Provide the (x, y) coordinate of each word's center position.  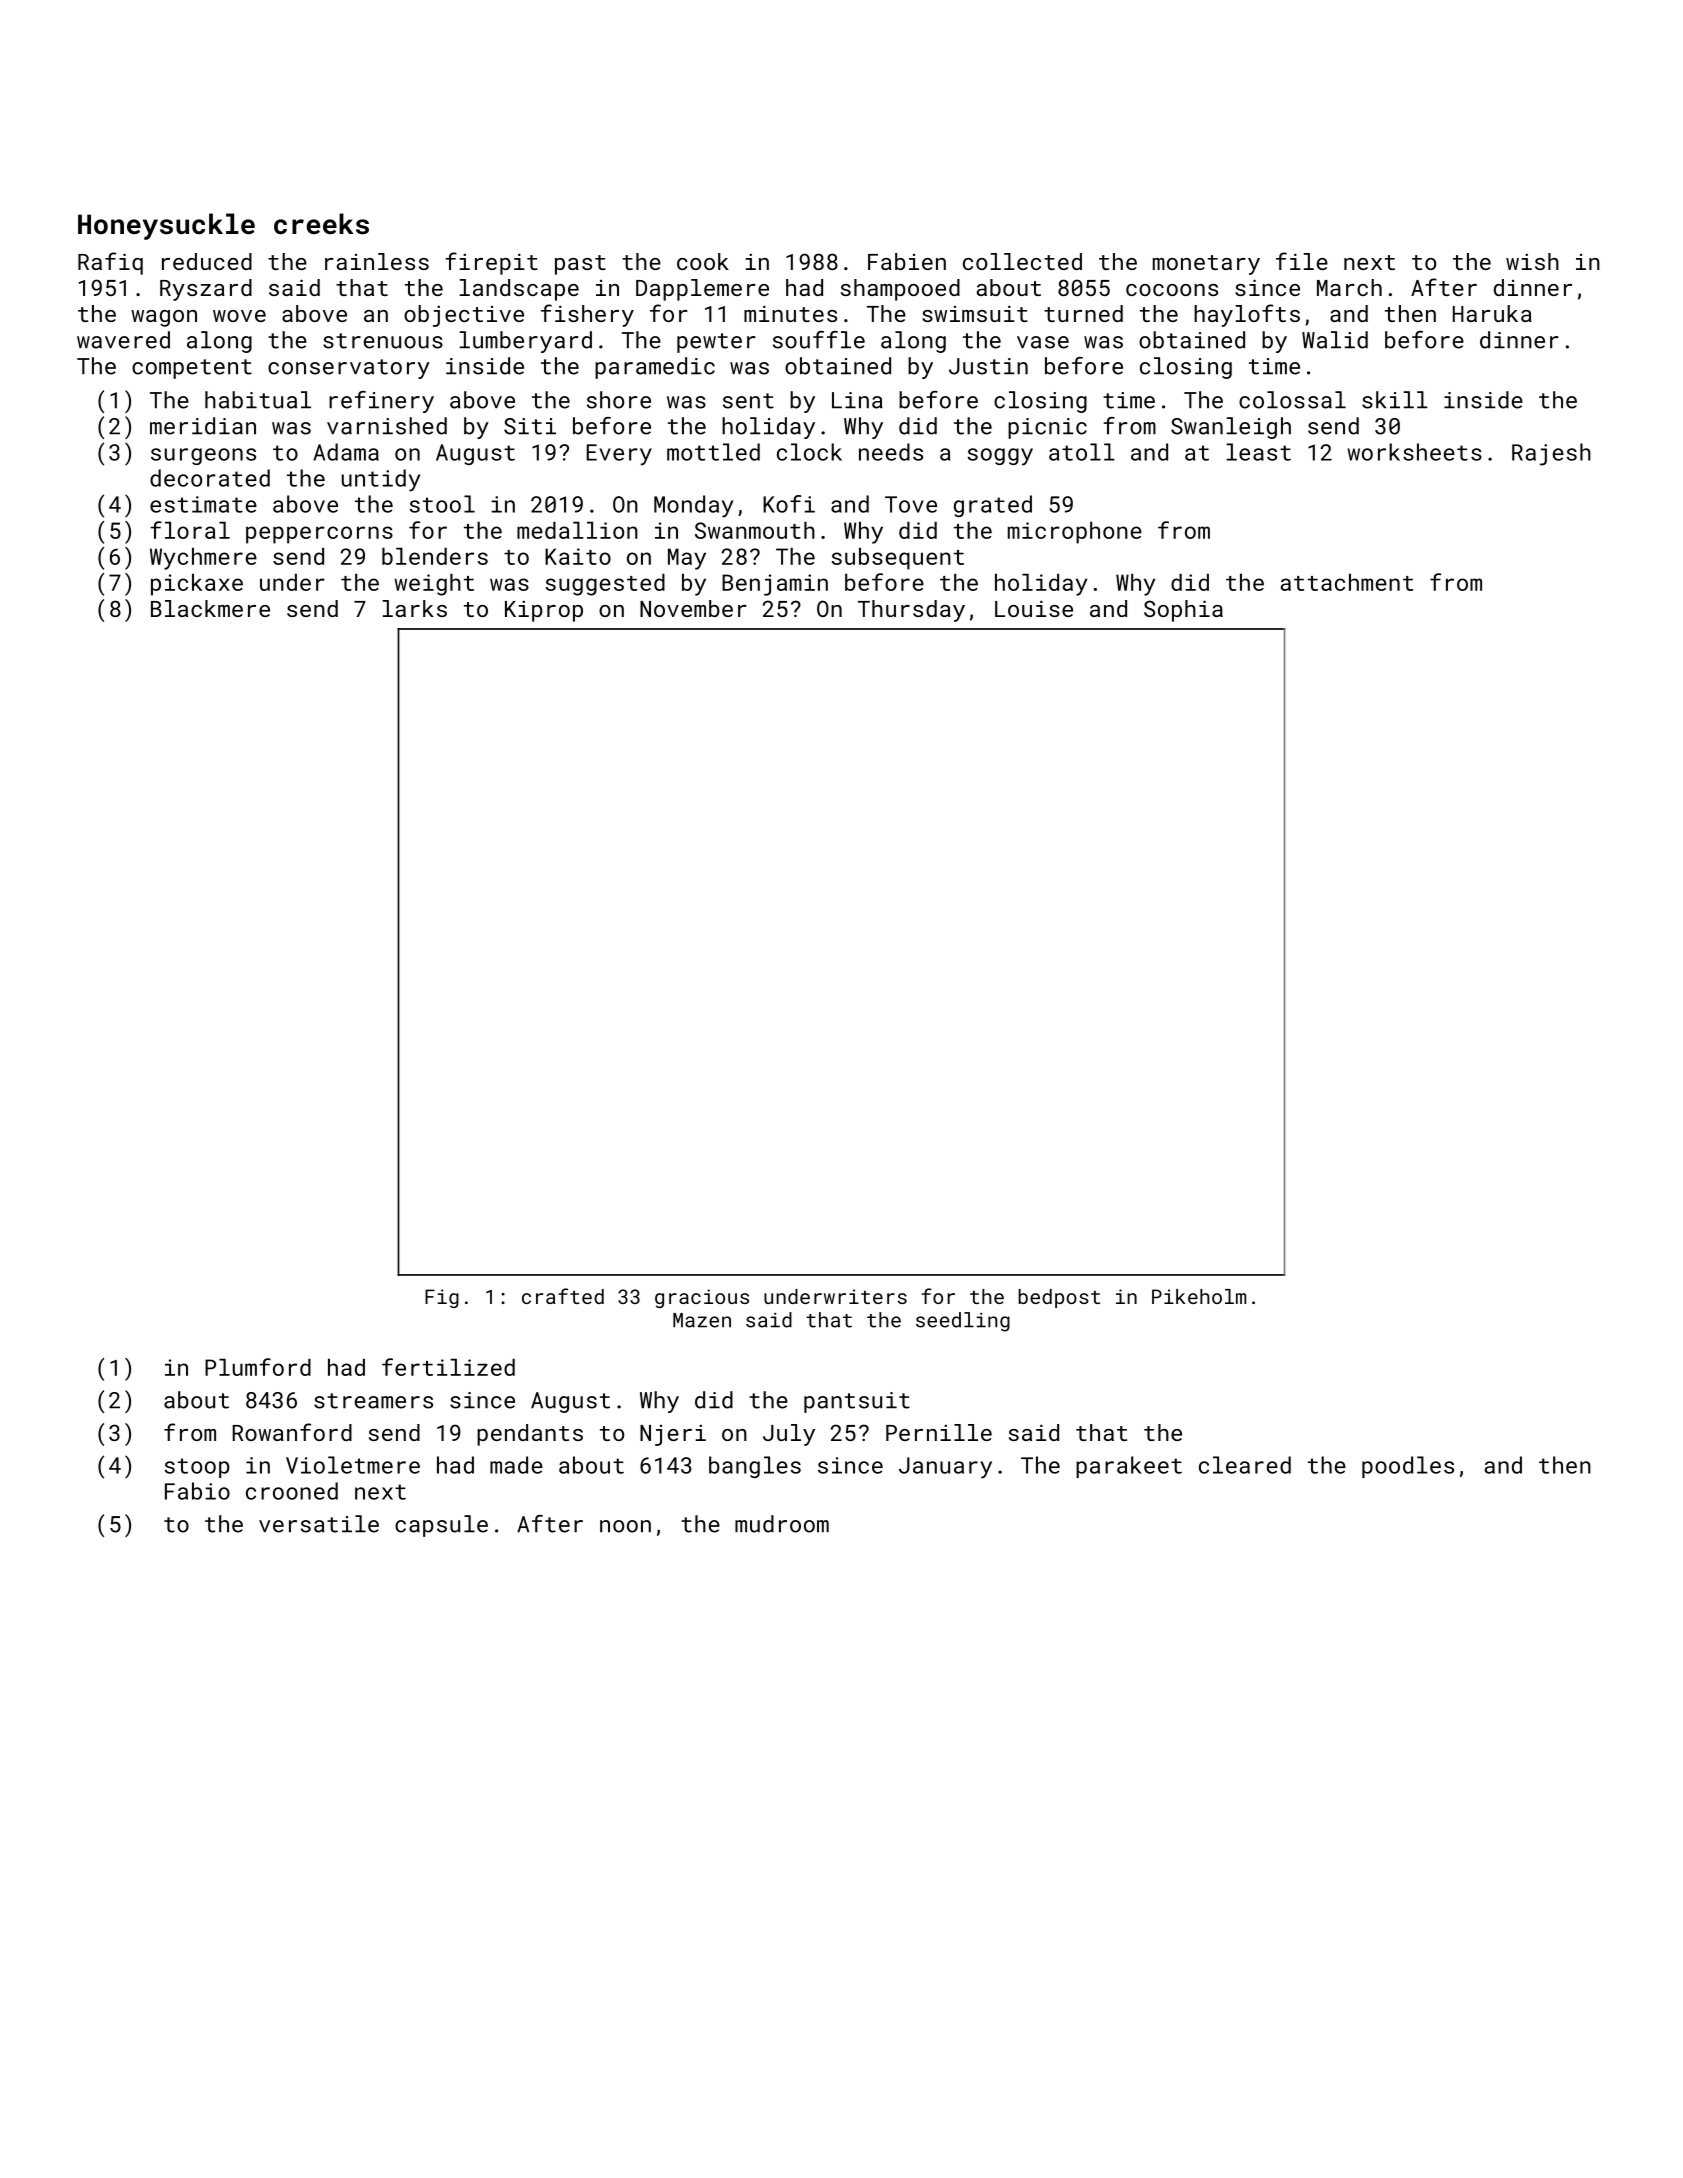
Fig (442, 1298)
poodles (1408, 1467)
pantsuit (857, 1402)
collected (1022, 261)
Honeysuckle (166, 226)
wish (1532, 261)
